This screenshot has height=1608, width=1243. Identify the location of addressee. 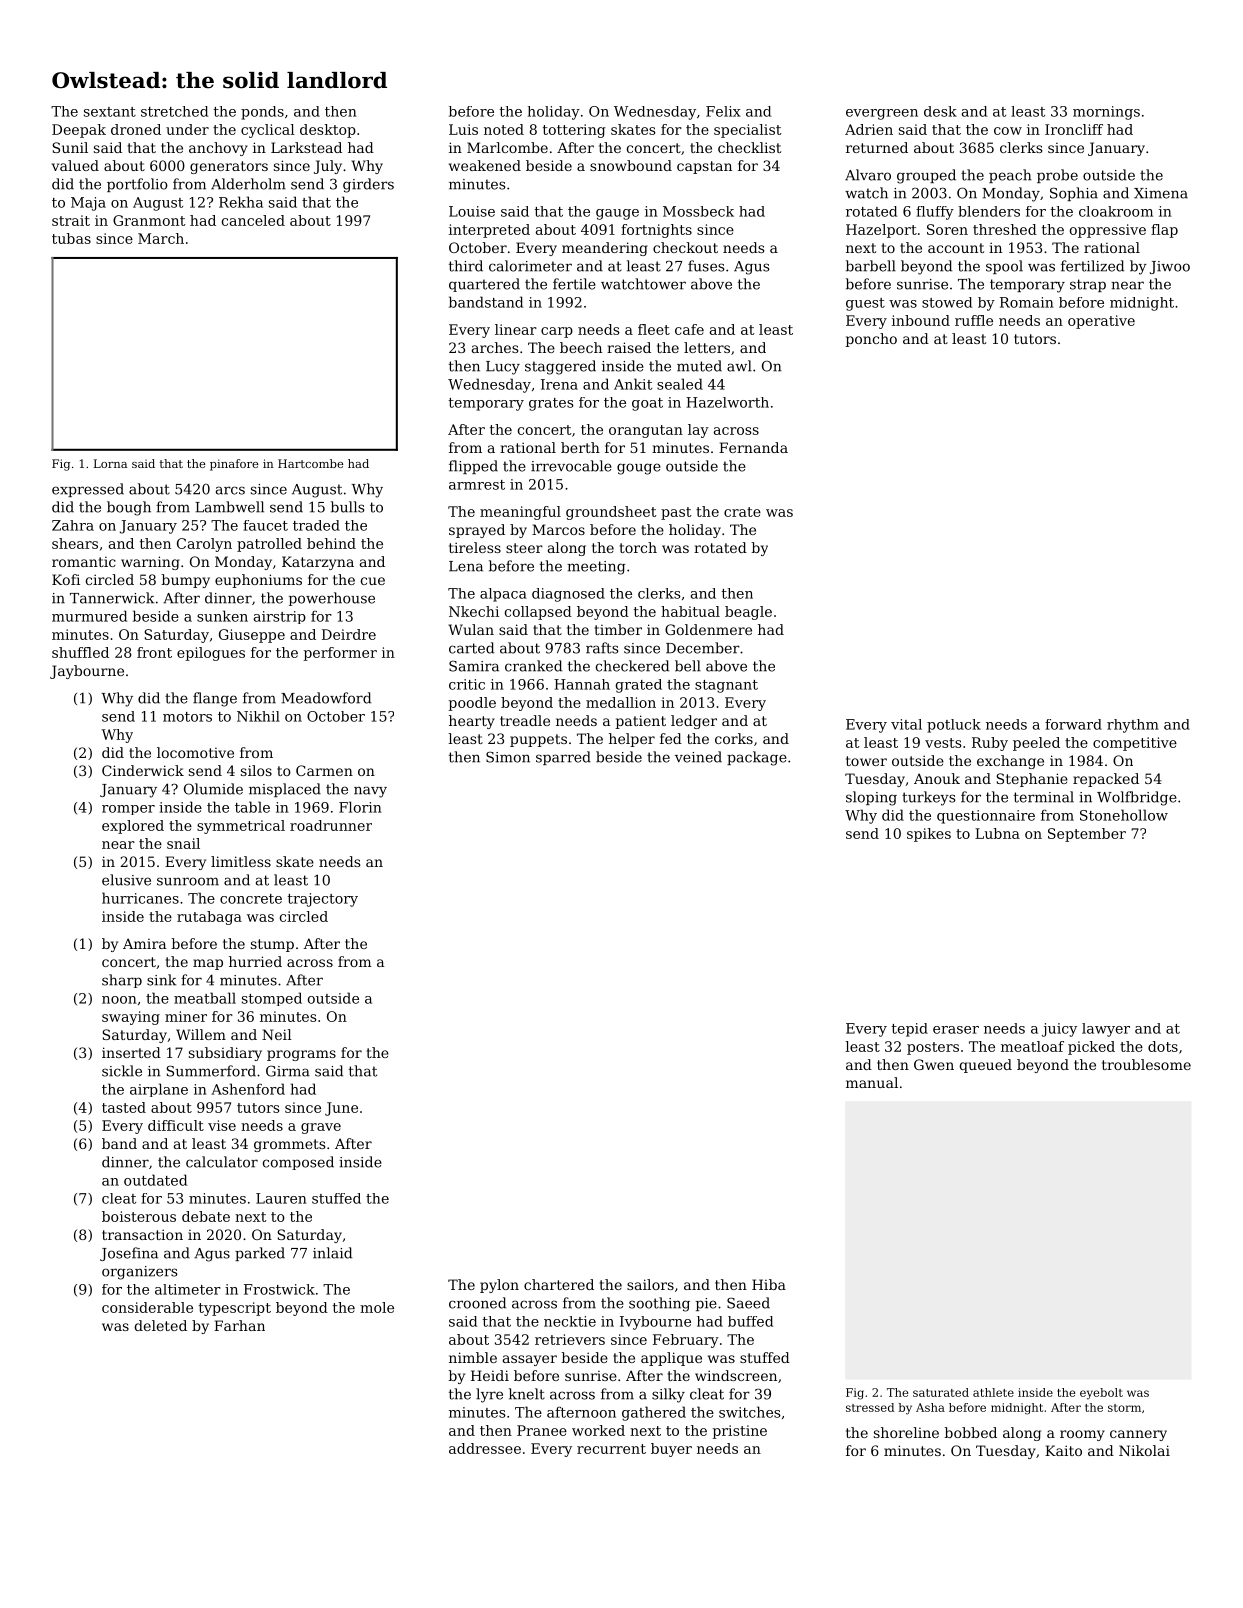
(485, 1448).
